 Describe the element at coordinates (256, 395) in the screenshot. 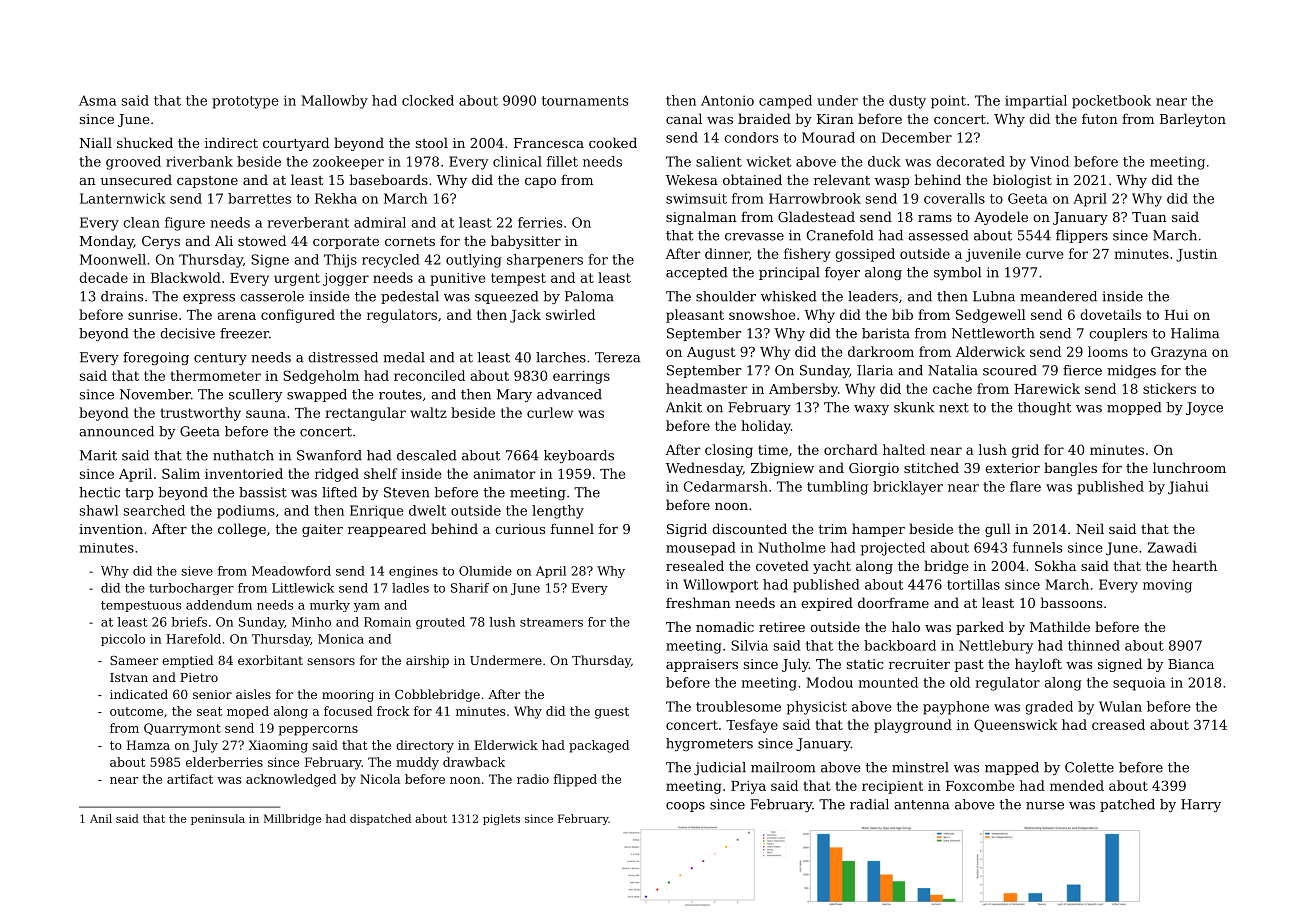

I see `scullery` at that location.
